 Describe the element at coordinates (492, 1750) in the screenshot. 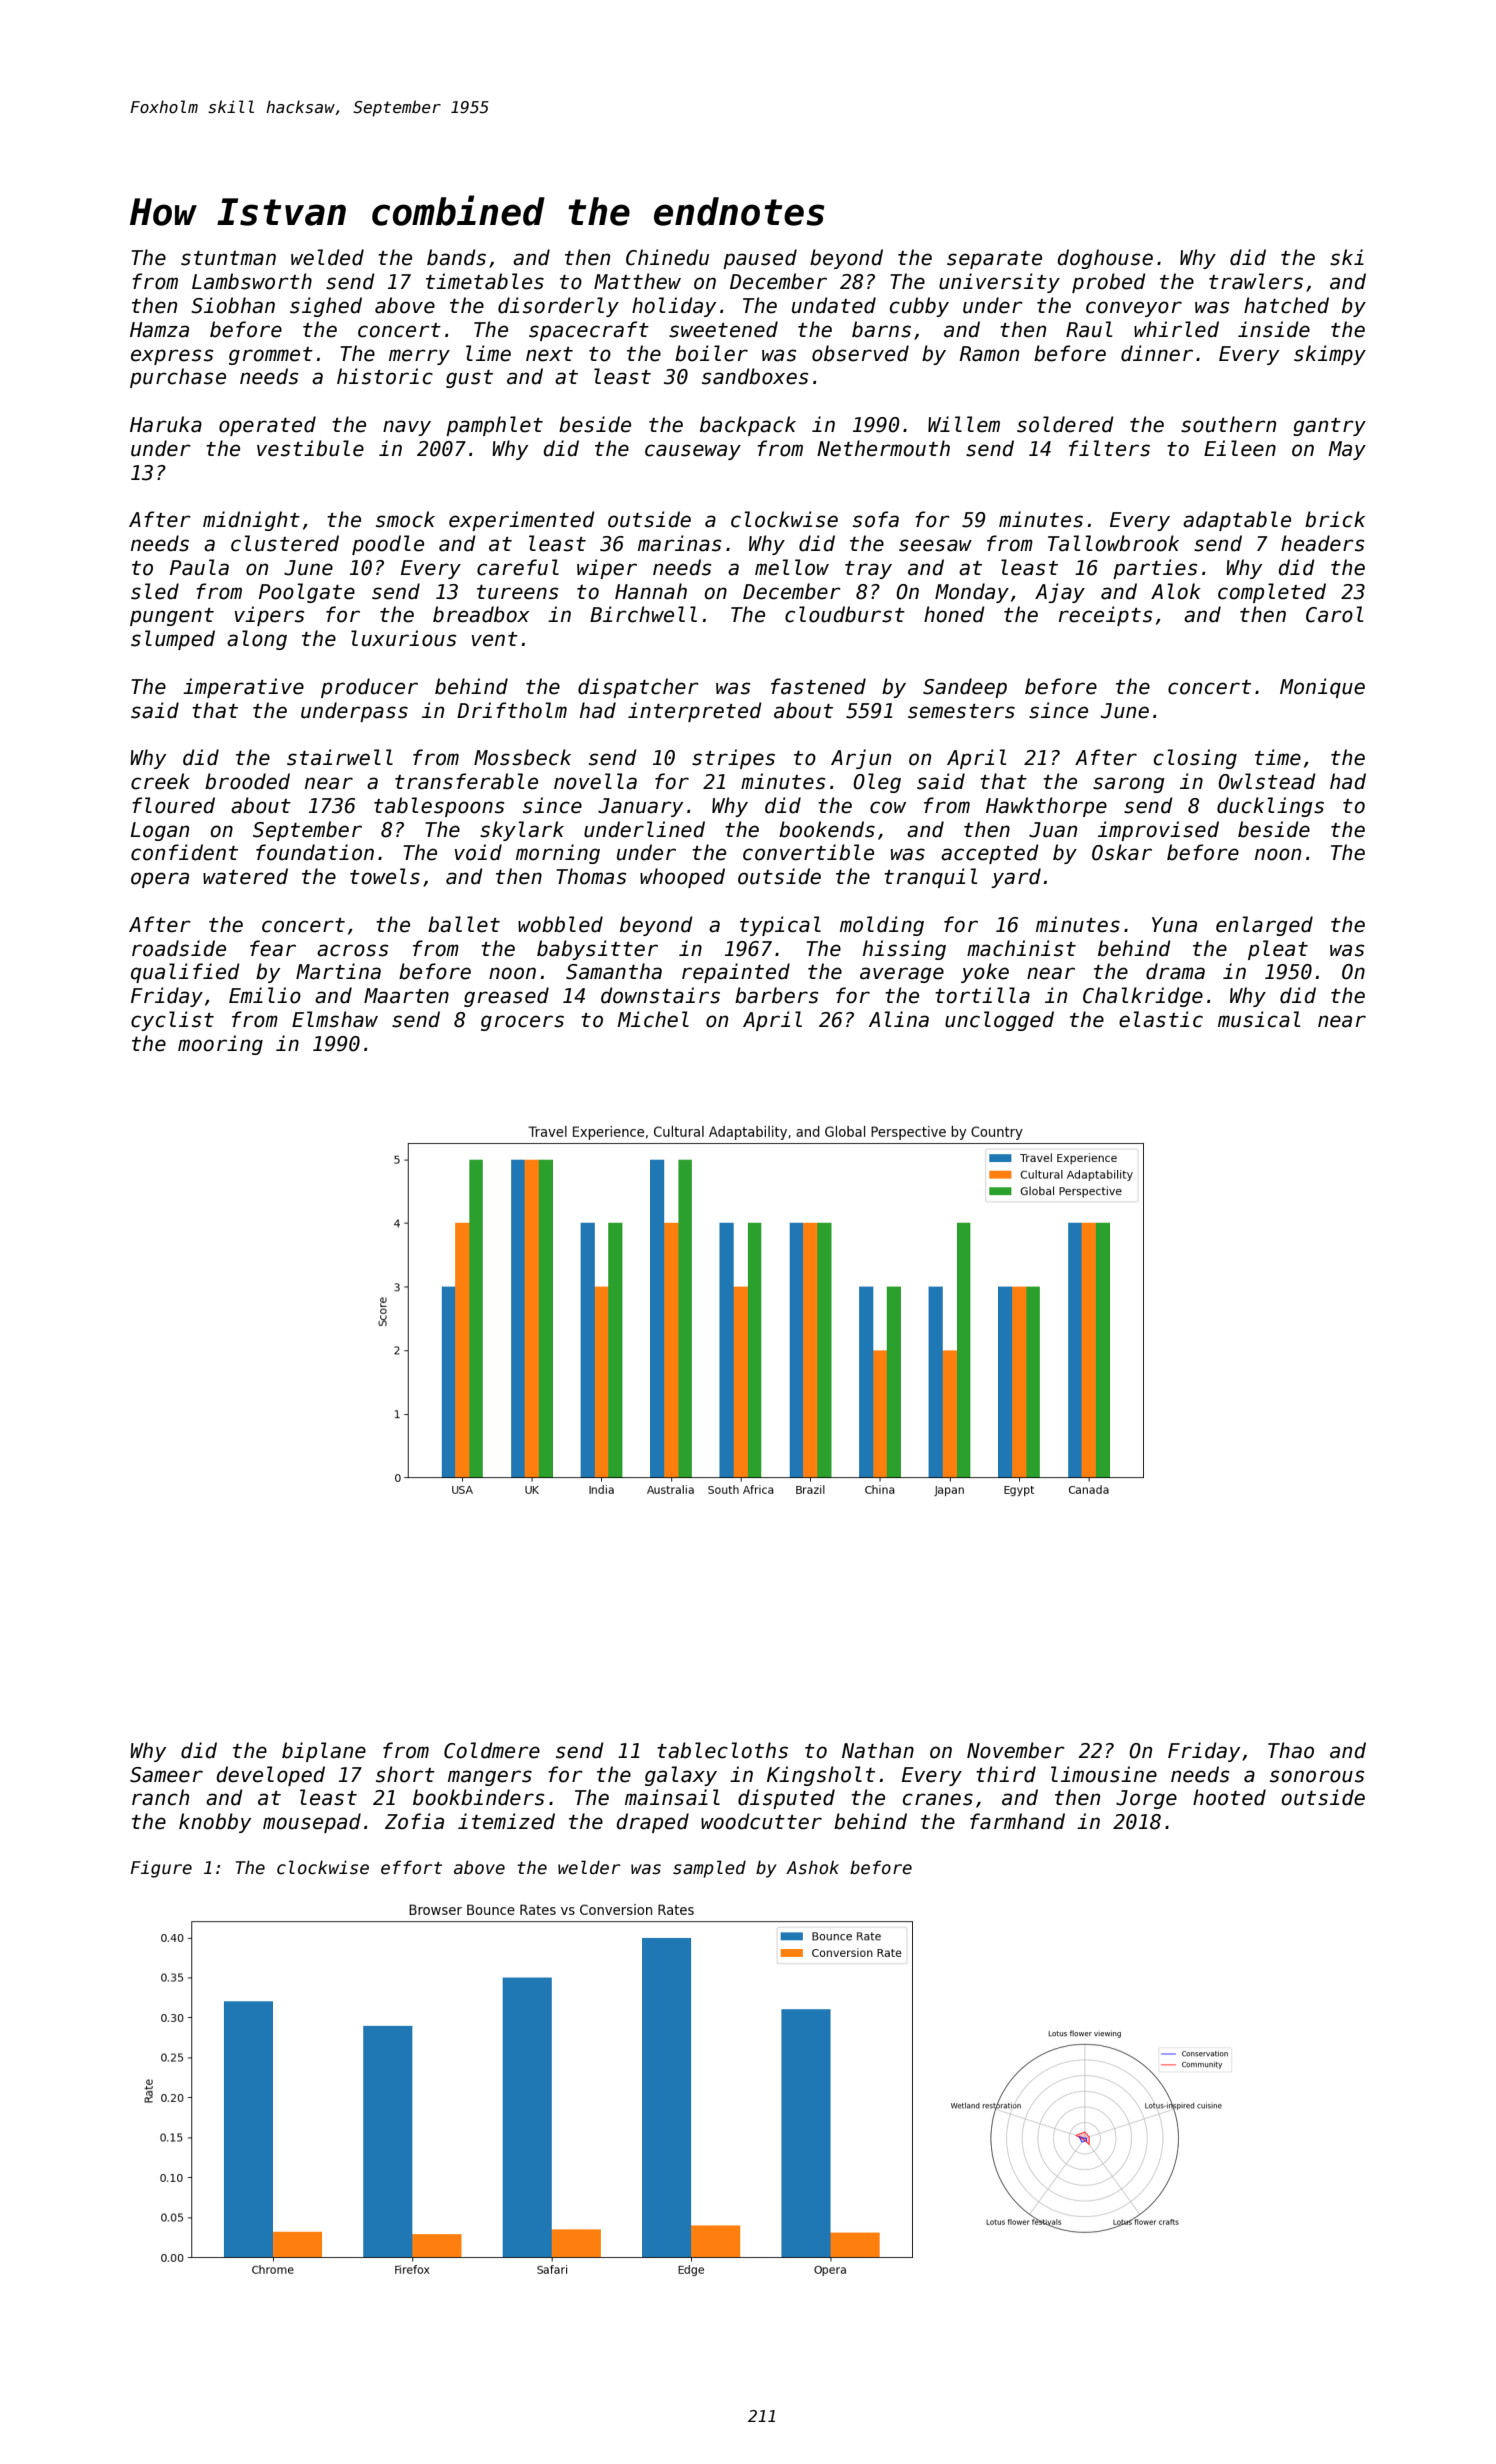

I see `Coldmere` at that location.
